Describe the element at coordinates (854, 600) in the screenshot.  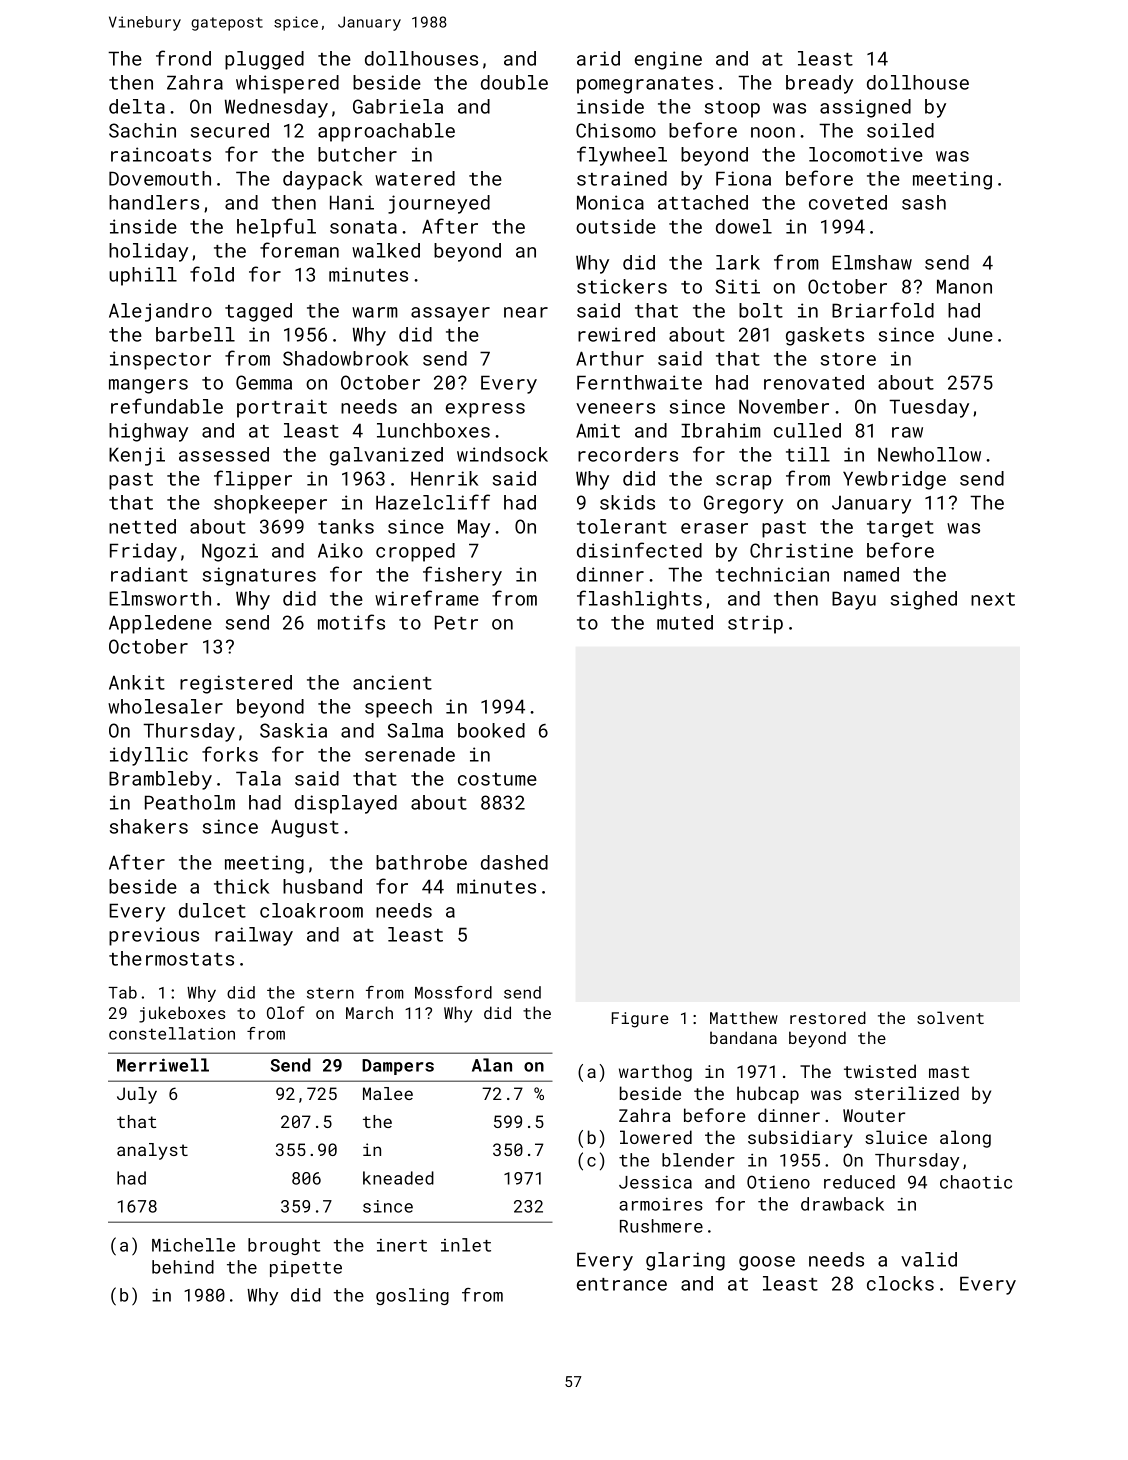
I see `Bayu` at that location.
